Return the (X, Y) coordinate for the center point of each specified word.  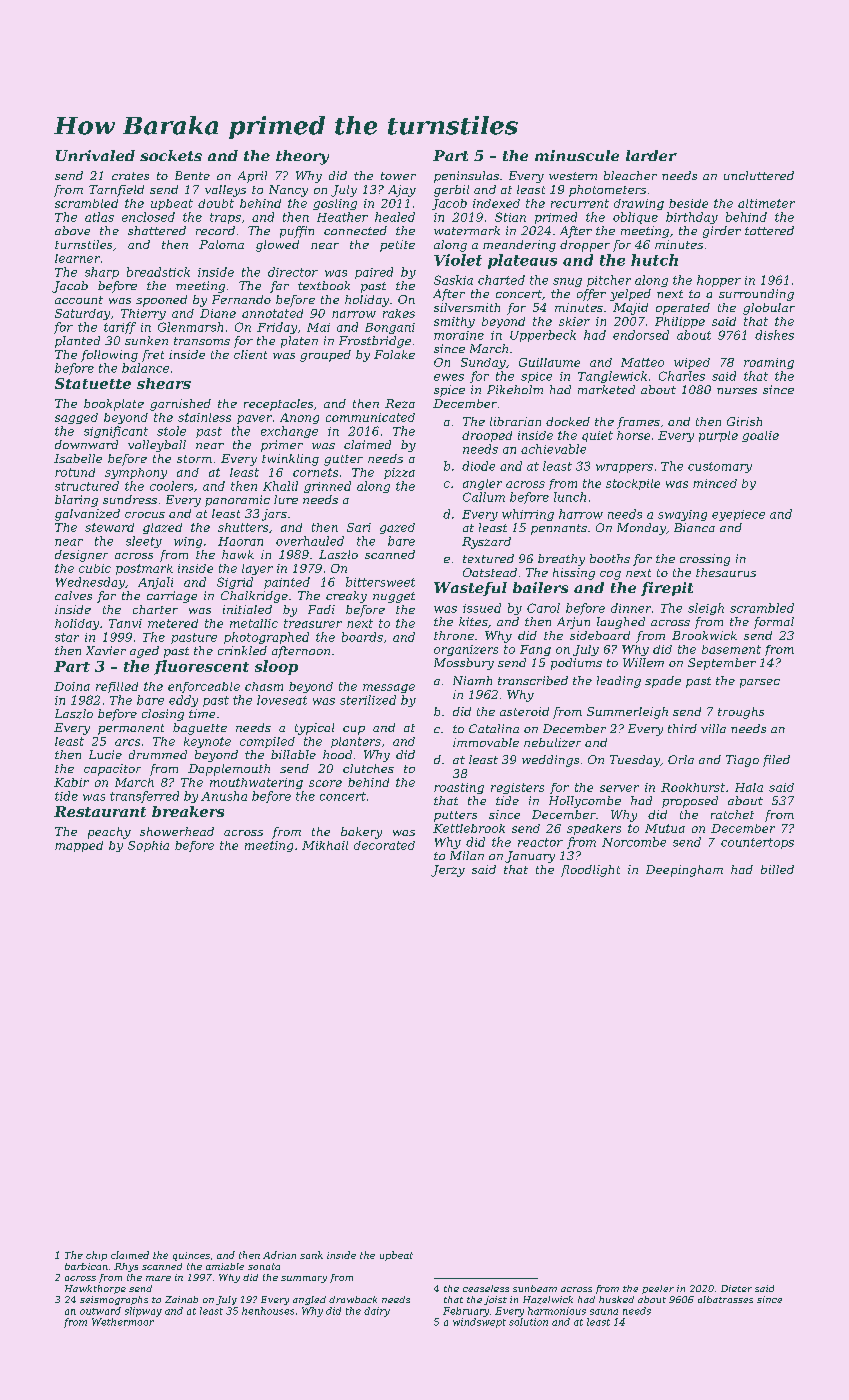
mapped (79, 846)
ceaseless (486, 1288)
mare (158, 1278)
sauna (604, 1312)
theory (302, 157)
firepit (667, 589)
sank (311, 1255)
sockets (171, 155)
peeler (658, 1289)
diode (478, 466)
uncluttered (759, 175)
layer (257, 569)
